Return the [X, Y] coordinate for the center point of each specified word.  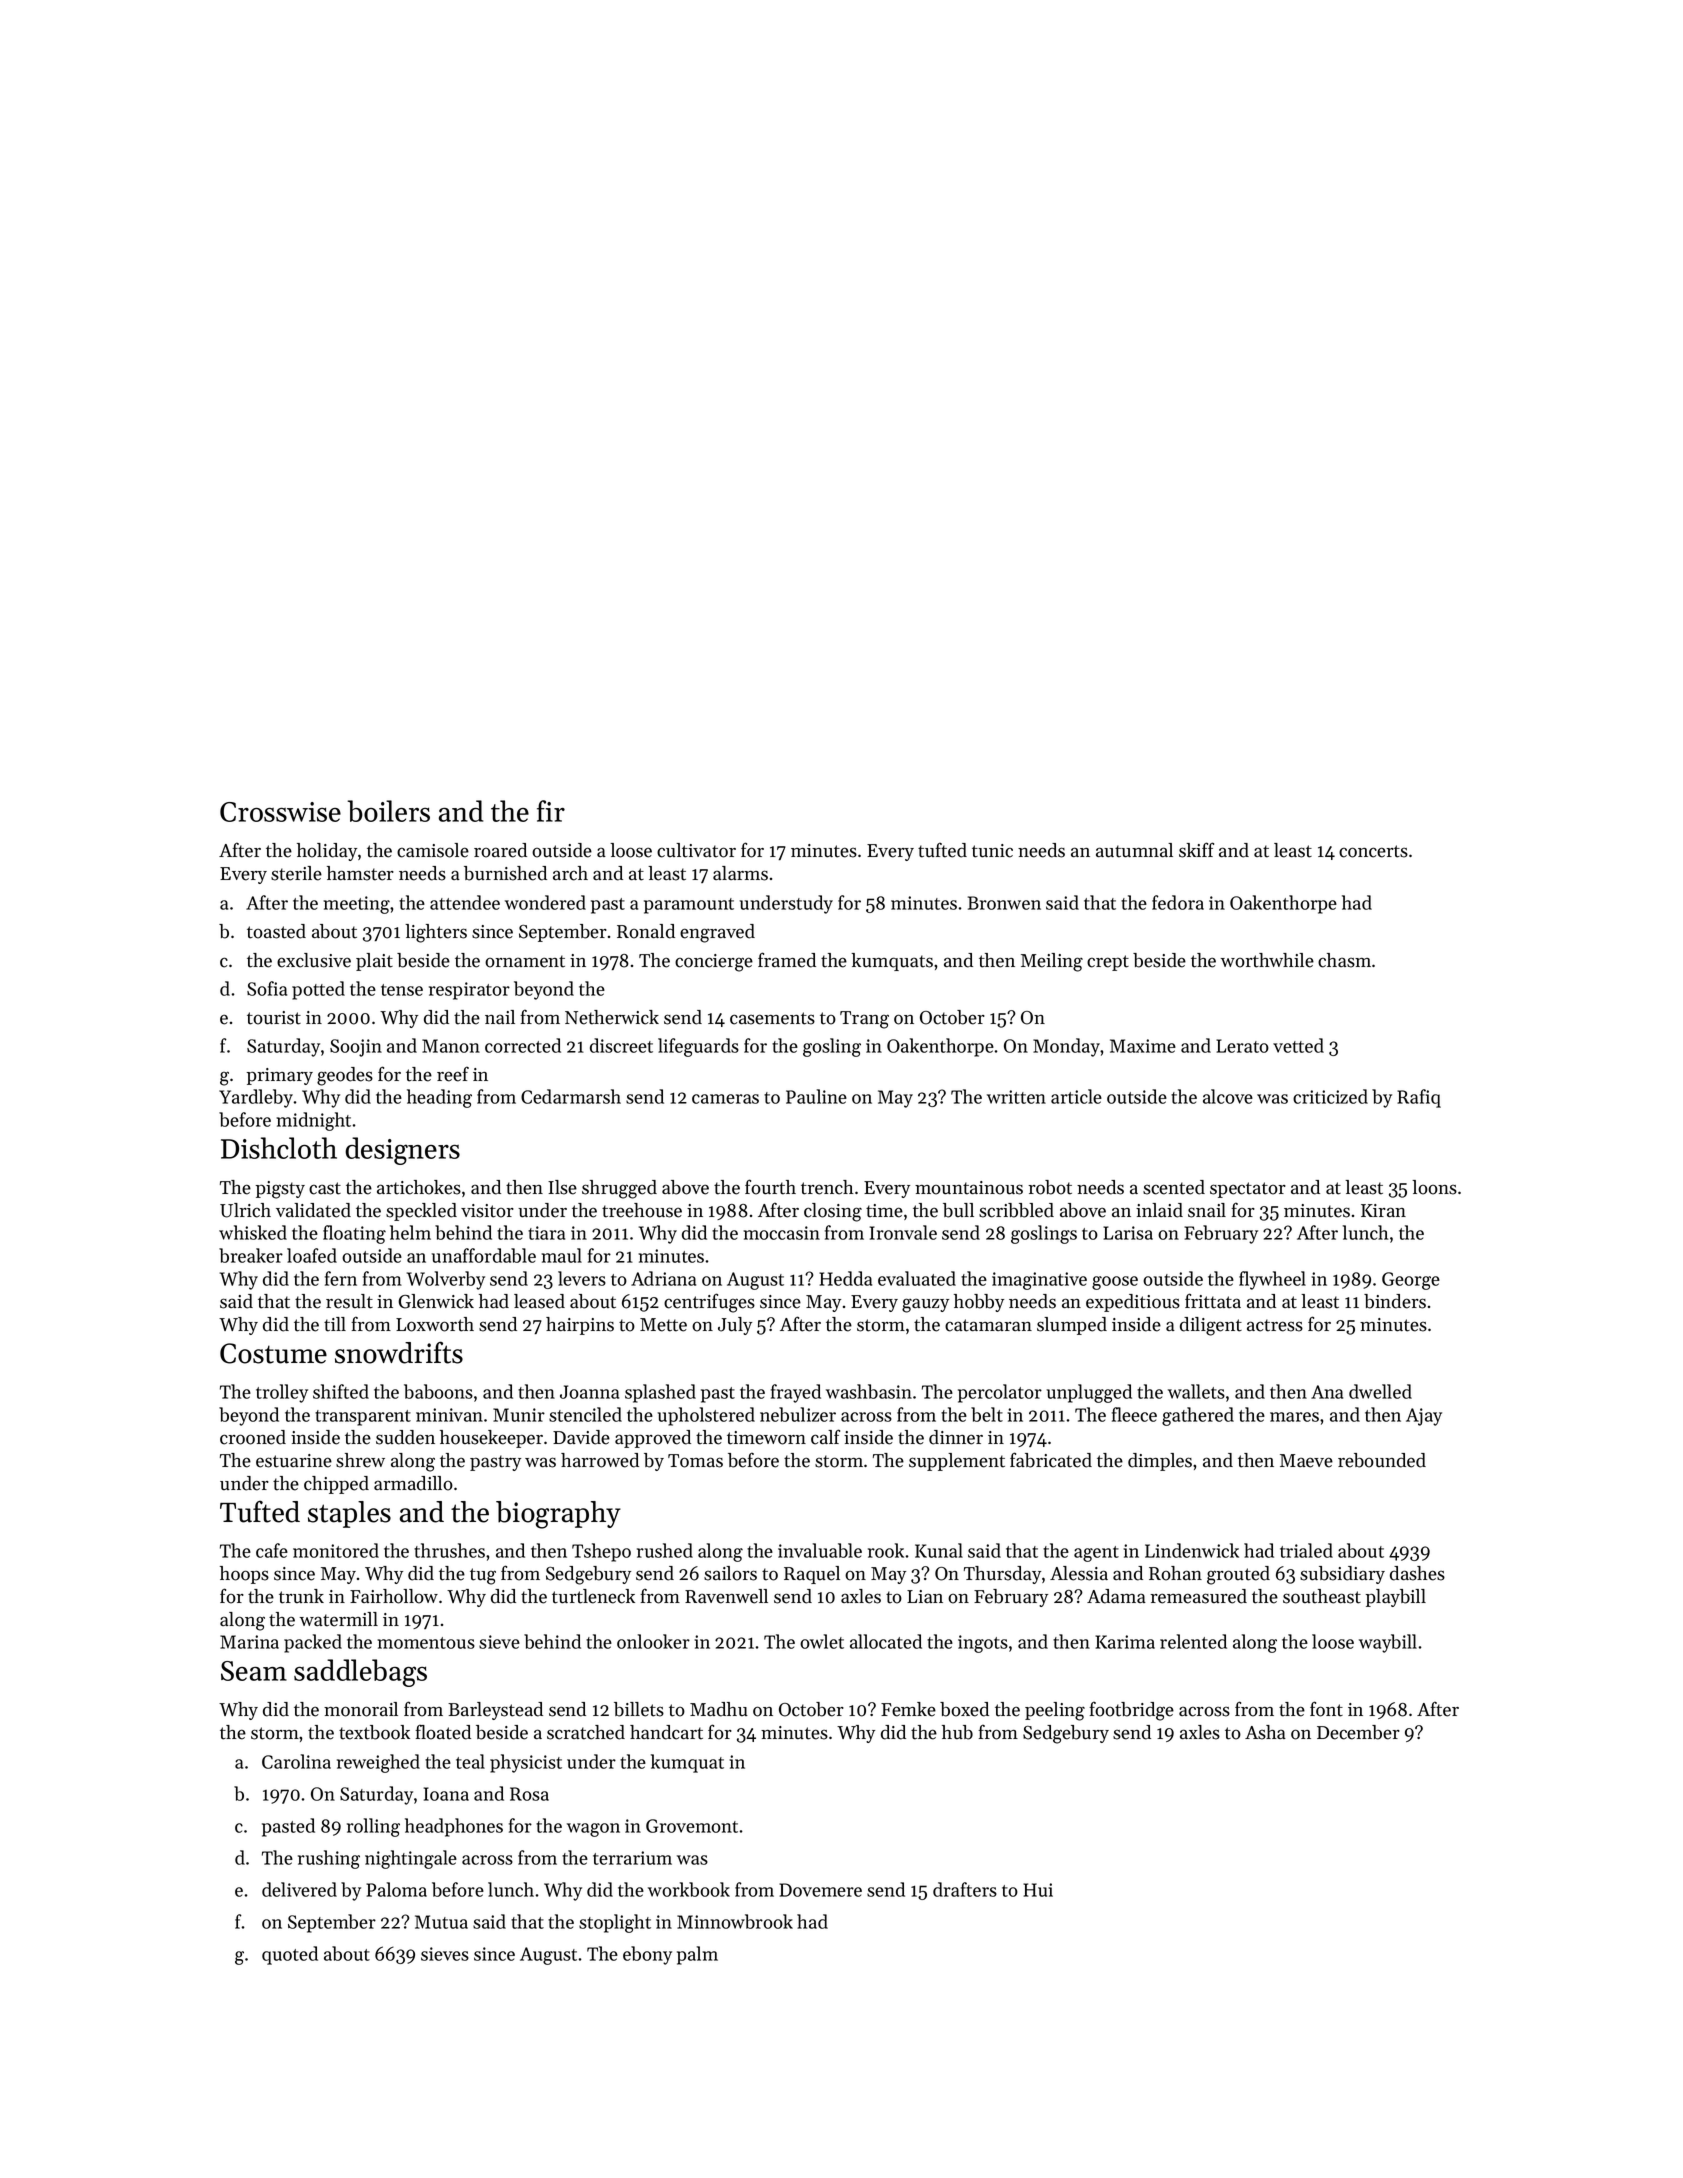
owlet [822, 1641]
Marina [249, 1642]
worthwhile [1267, 960]
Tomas [695, 1461]
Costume [273, 1353]
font [1326, 1709]
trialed [1306, 1550]
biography [558, 1515]
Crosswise [280, 812]
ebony [647, 1955]
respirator [469, 991]
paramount [689, 906]
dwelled [1380, 1391]
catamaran [988, 1325]
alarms [740, 873]
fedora [1178, 902]
